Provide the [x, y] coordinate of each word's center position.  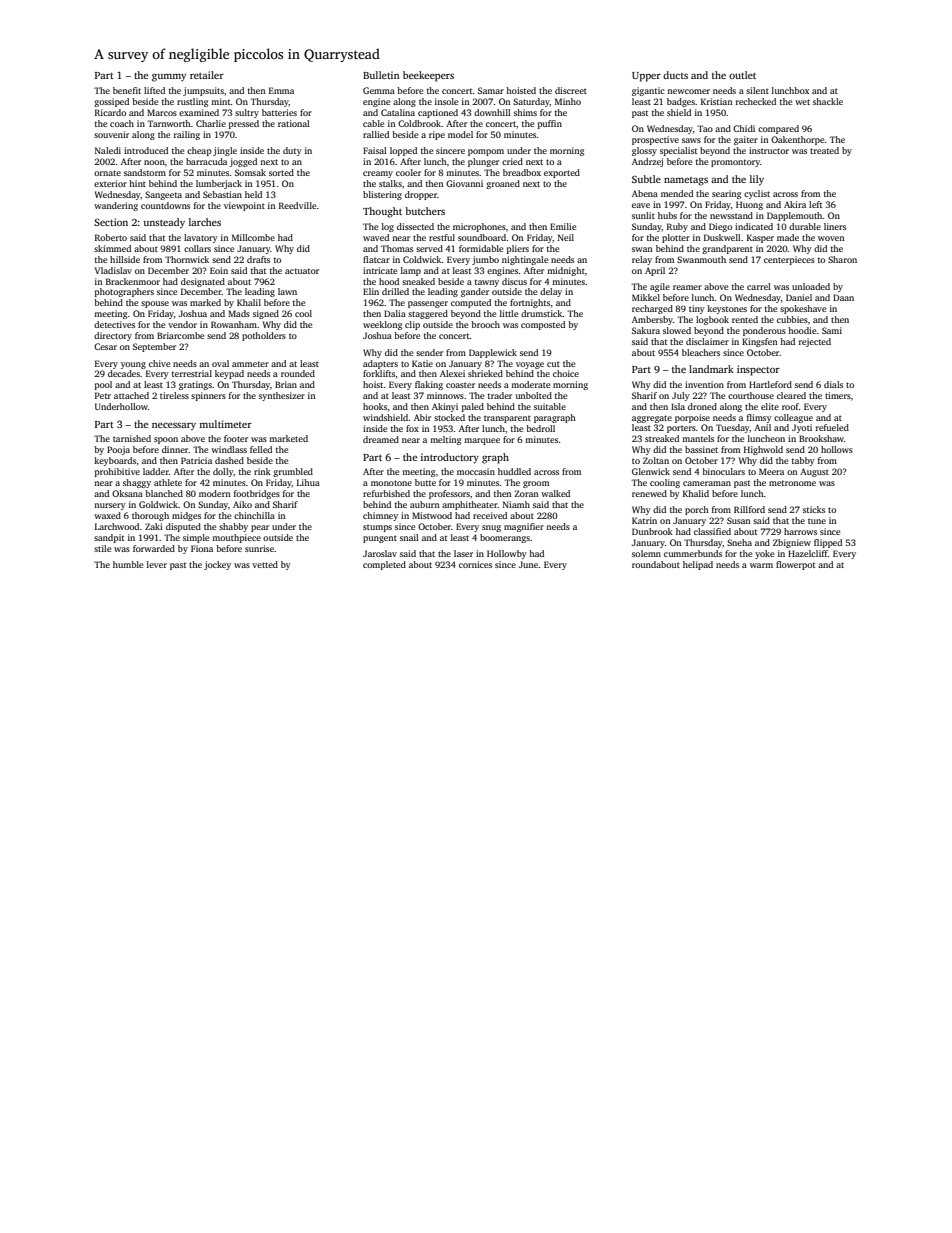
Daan [843, 297]
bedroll [540, 428]
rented [745, 319]
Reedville [297, 205]
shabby [233, 527]
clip [412, 325]
